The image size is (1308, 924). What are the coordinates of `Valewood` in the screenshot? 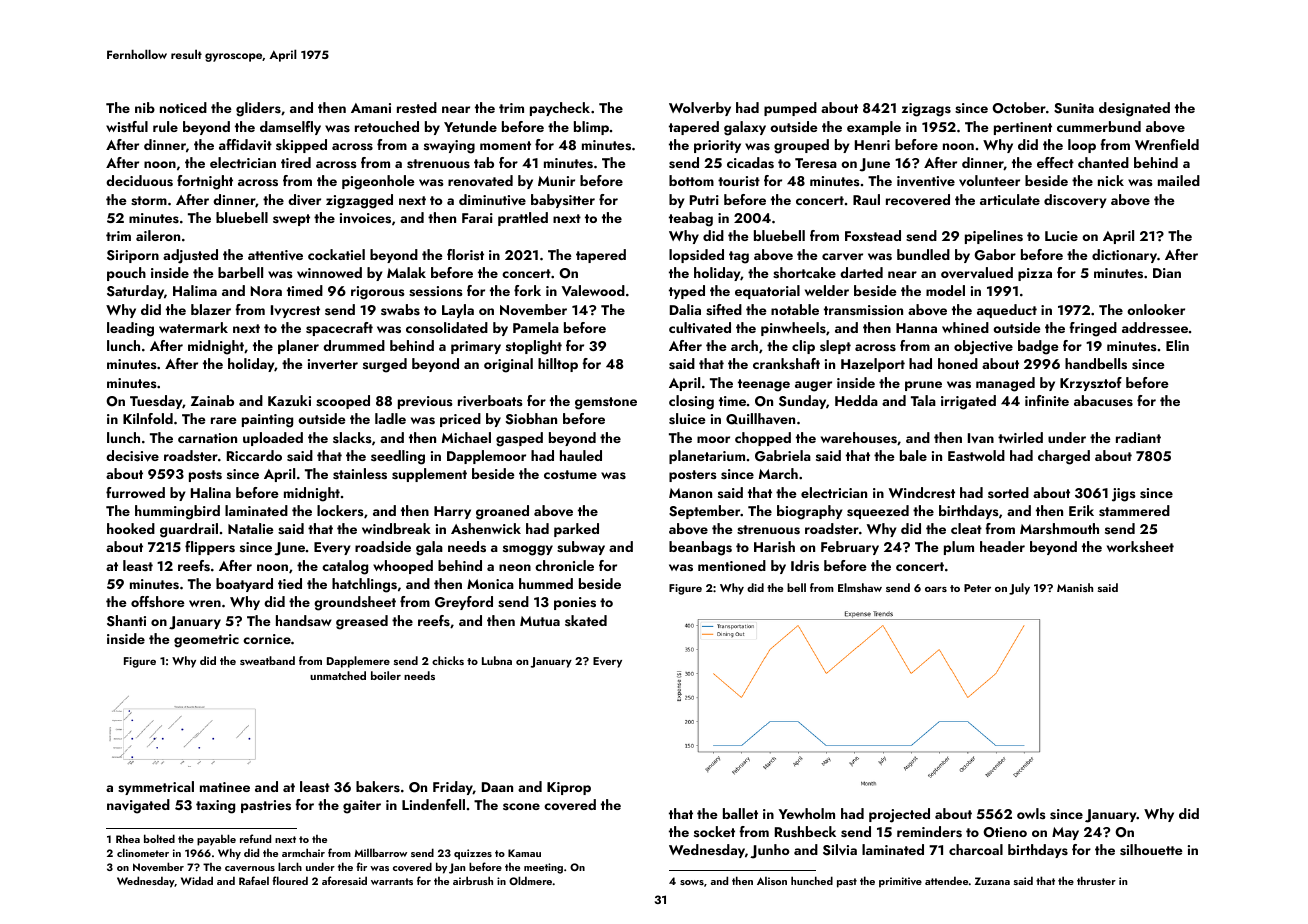 It's located at (593, 290).
